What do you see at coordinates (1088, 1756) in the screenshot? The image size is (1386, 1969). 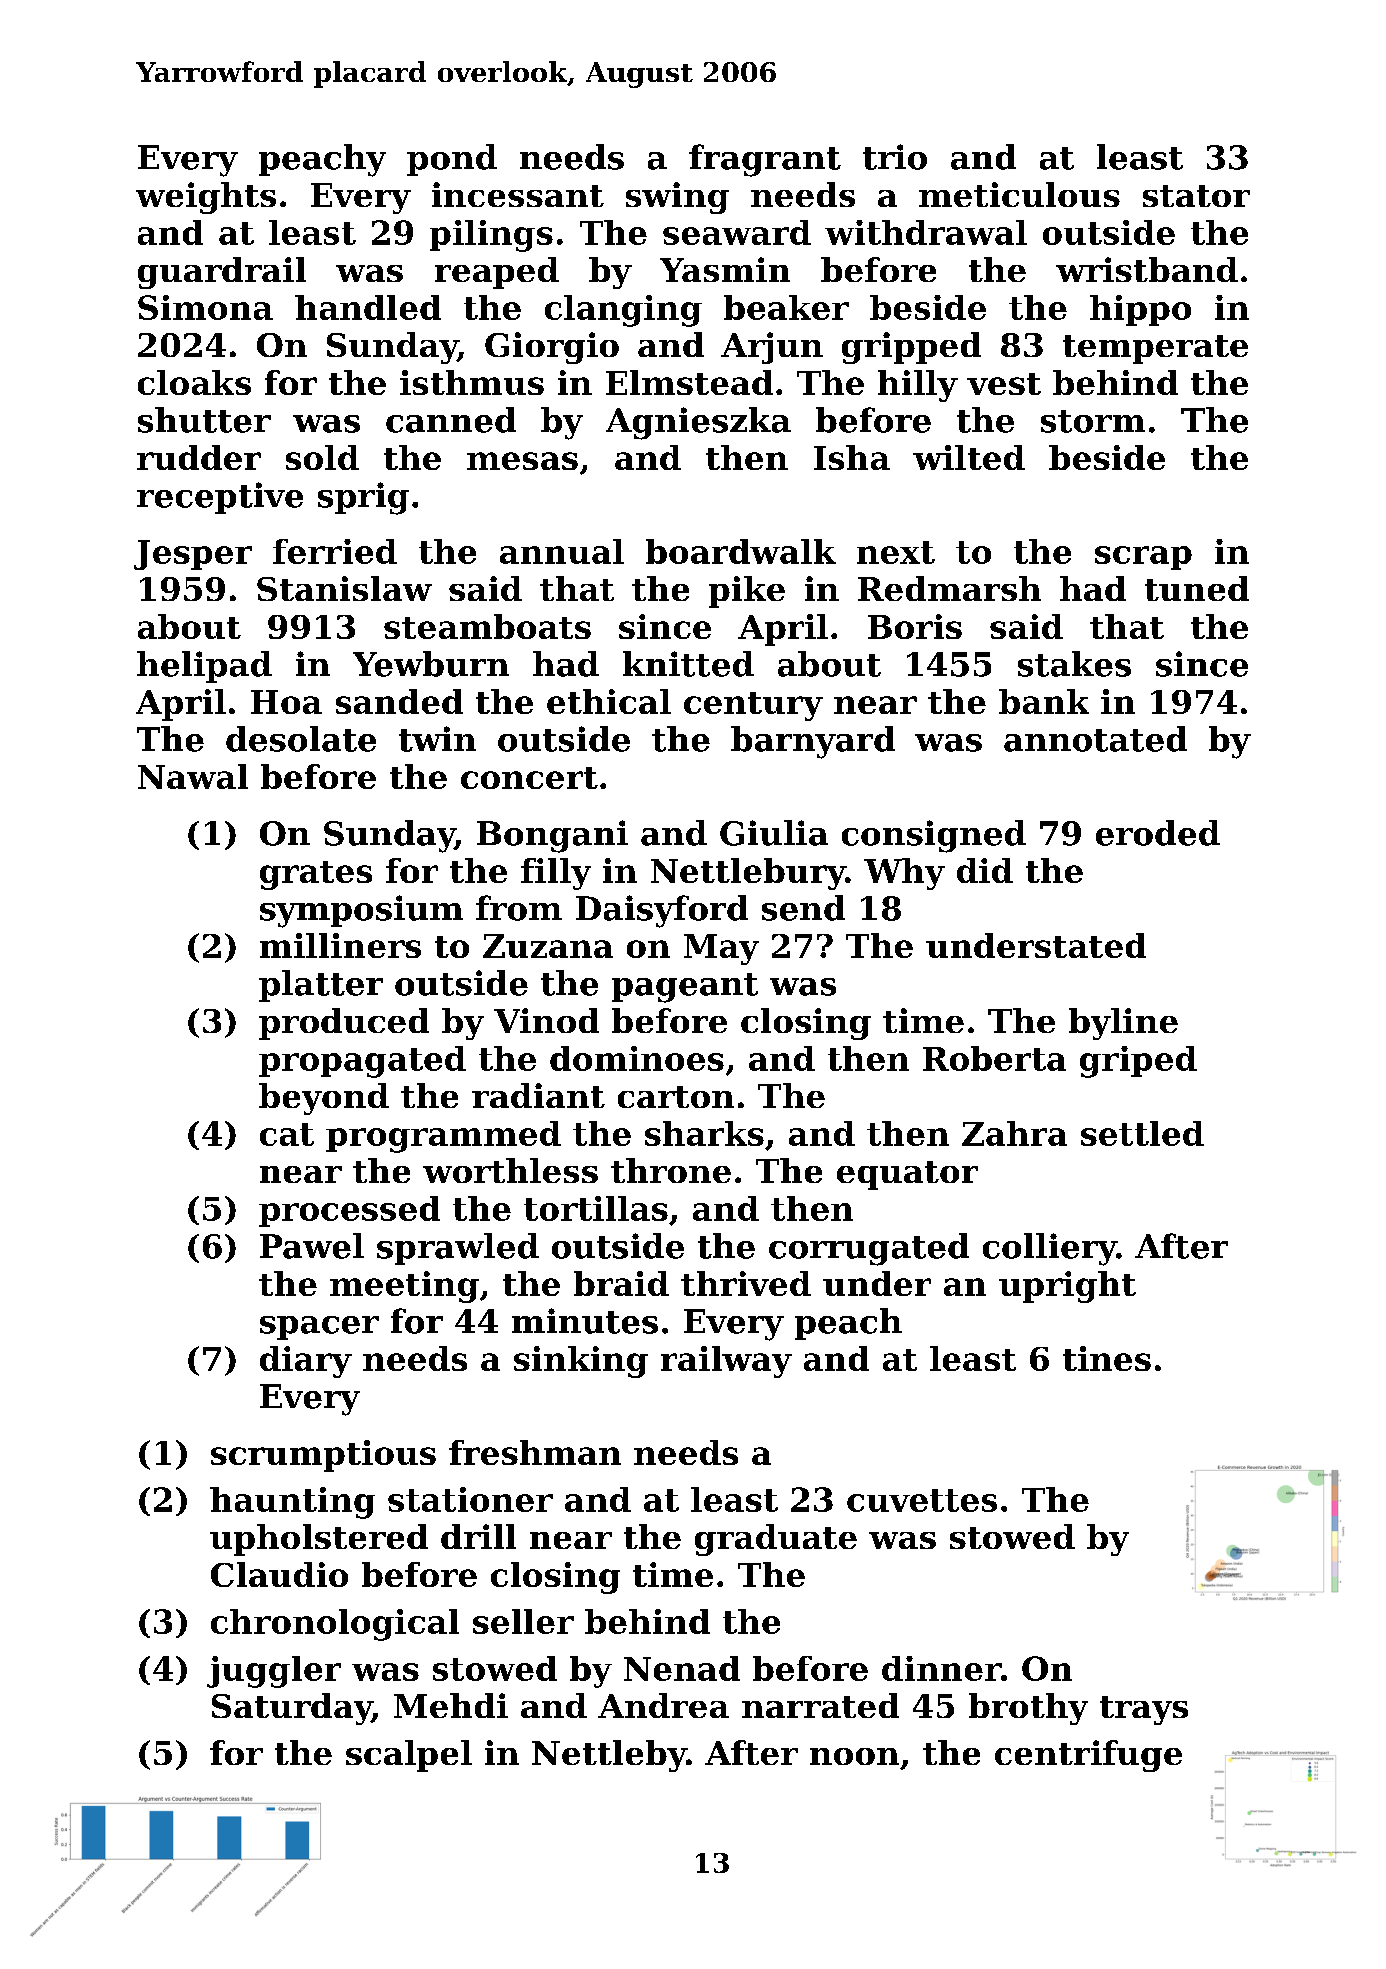 I see `centrifuge` at bounding box center [1088, 1756].
